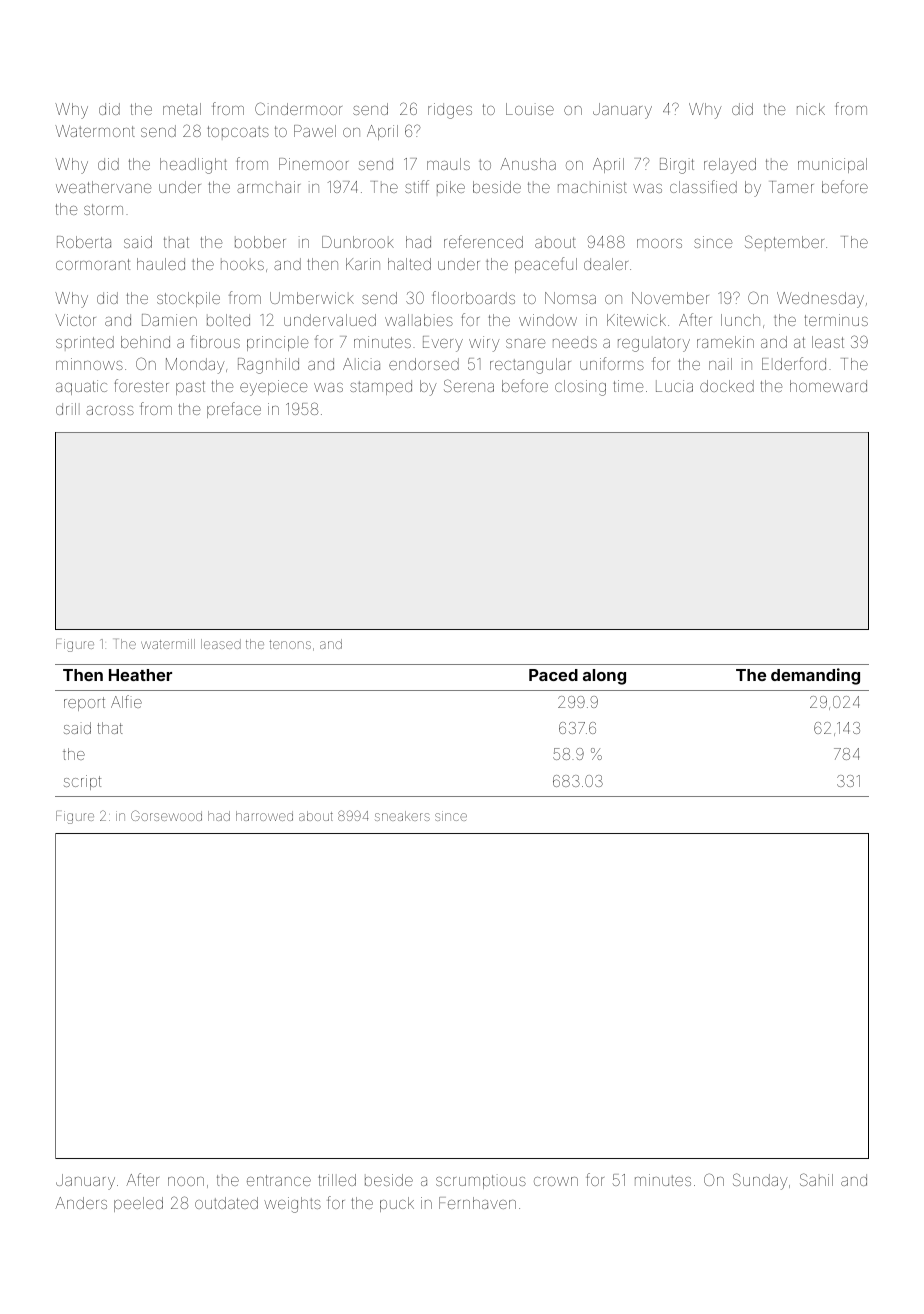 This screenshot has height=1314, width=924. Describe the element at coordinates (126, 701) in the screenshot. I see `Alfie` at that location.
